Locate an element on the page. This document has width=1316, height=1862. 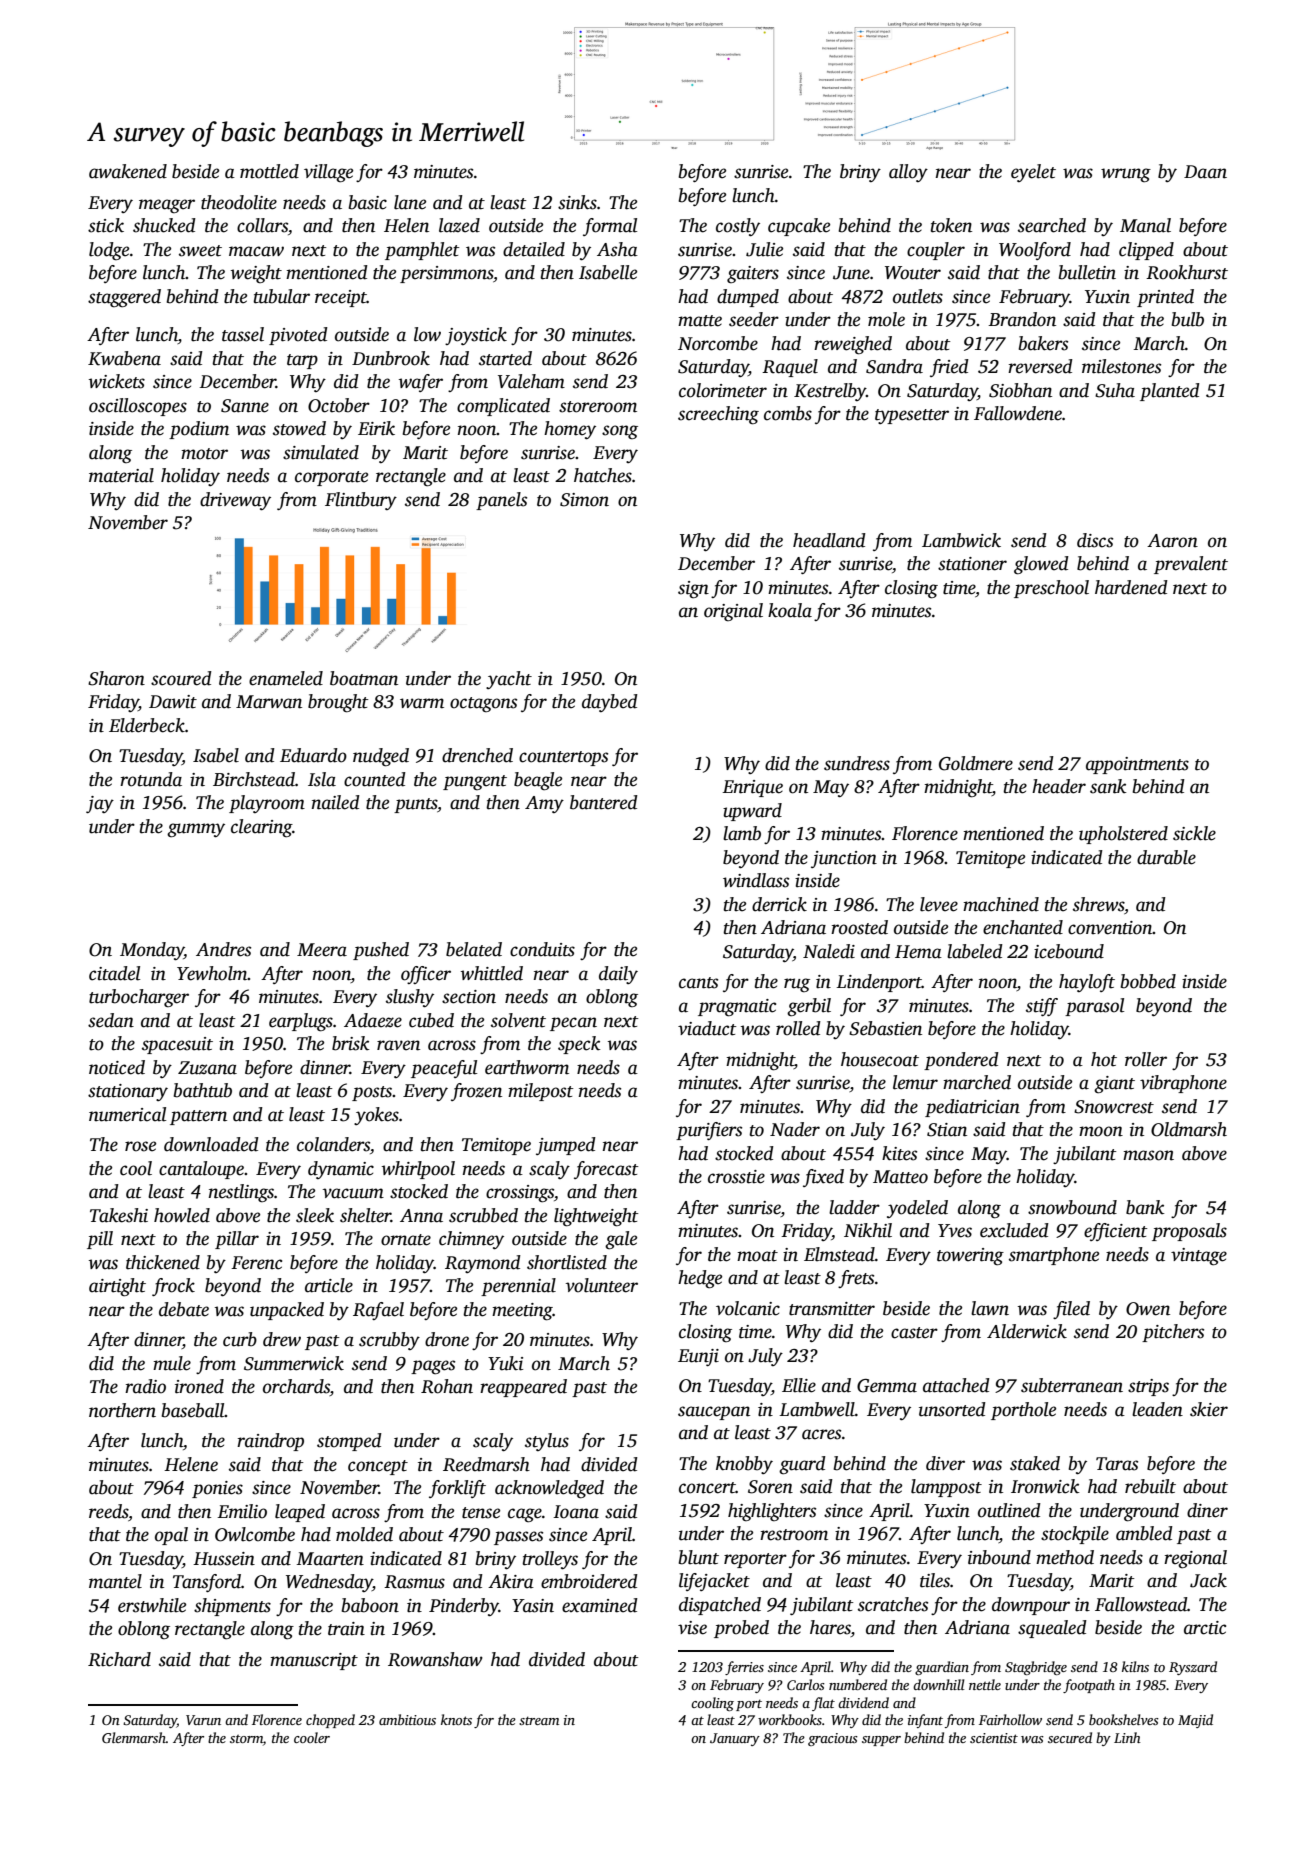
octagons is located at coordinates (483, 705).
